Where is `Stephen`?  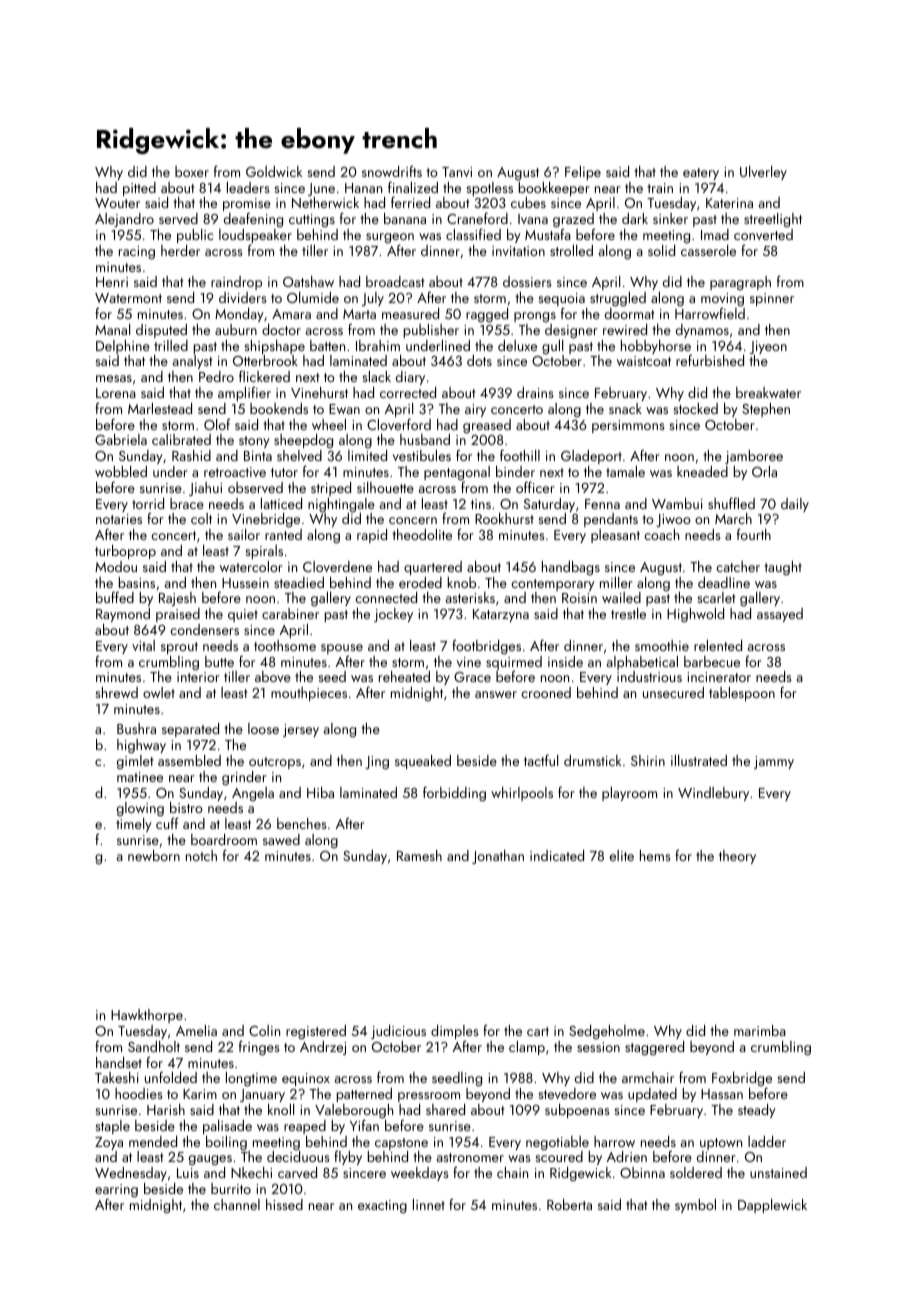
Stephen is located at coordinates (766, 410).
